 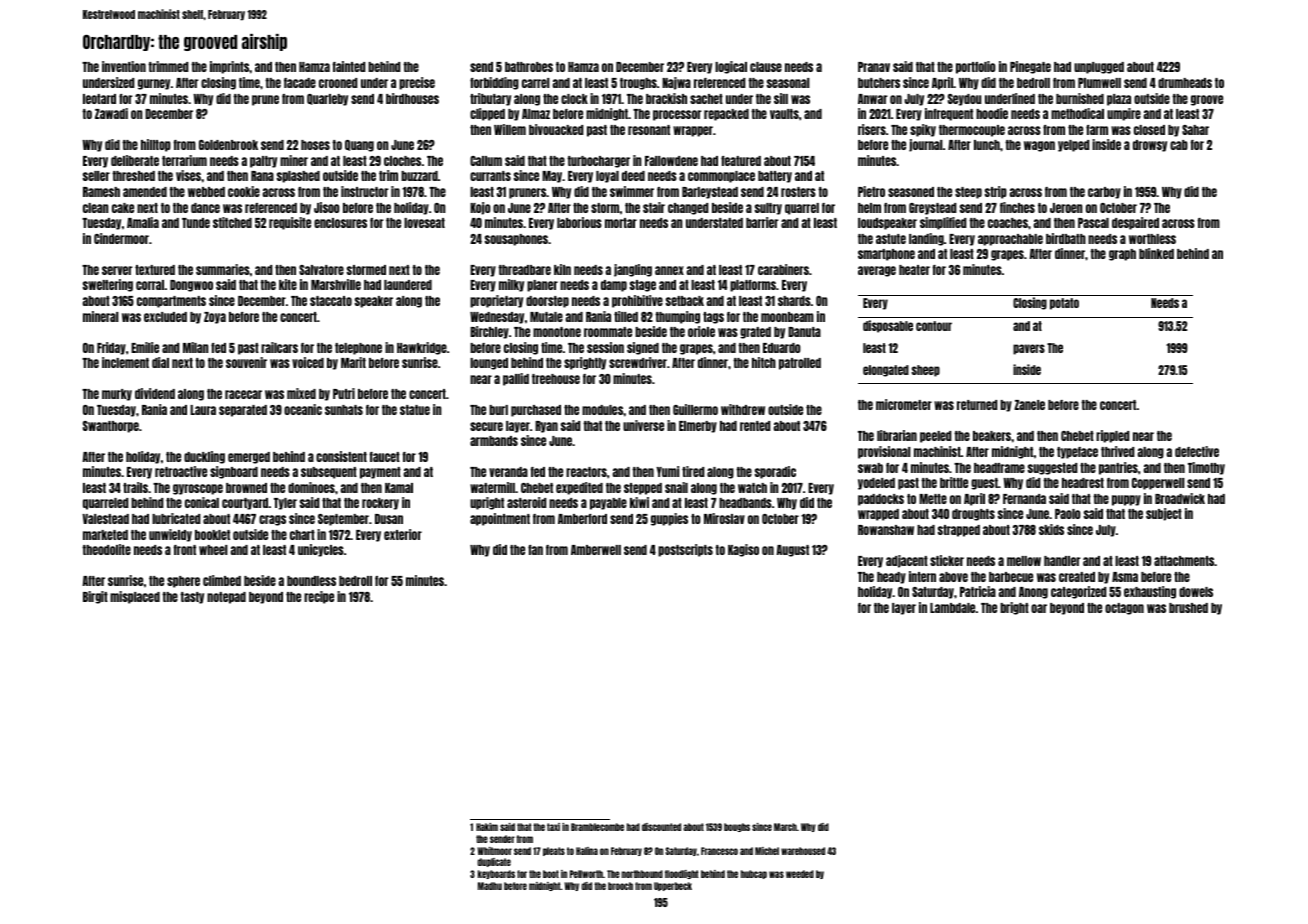 I want to click on logical, so click(x=731, y=67).
